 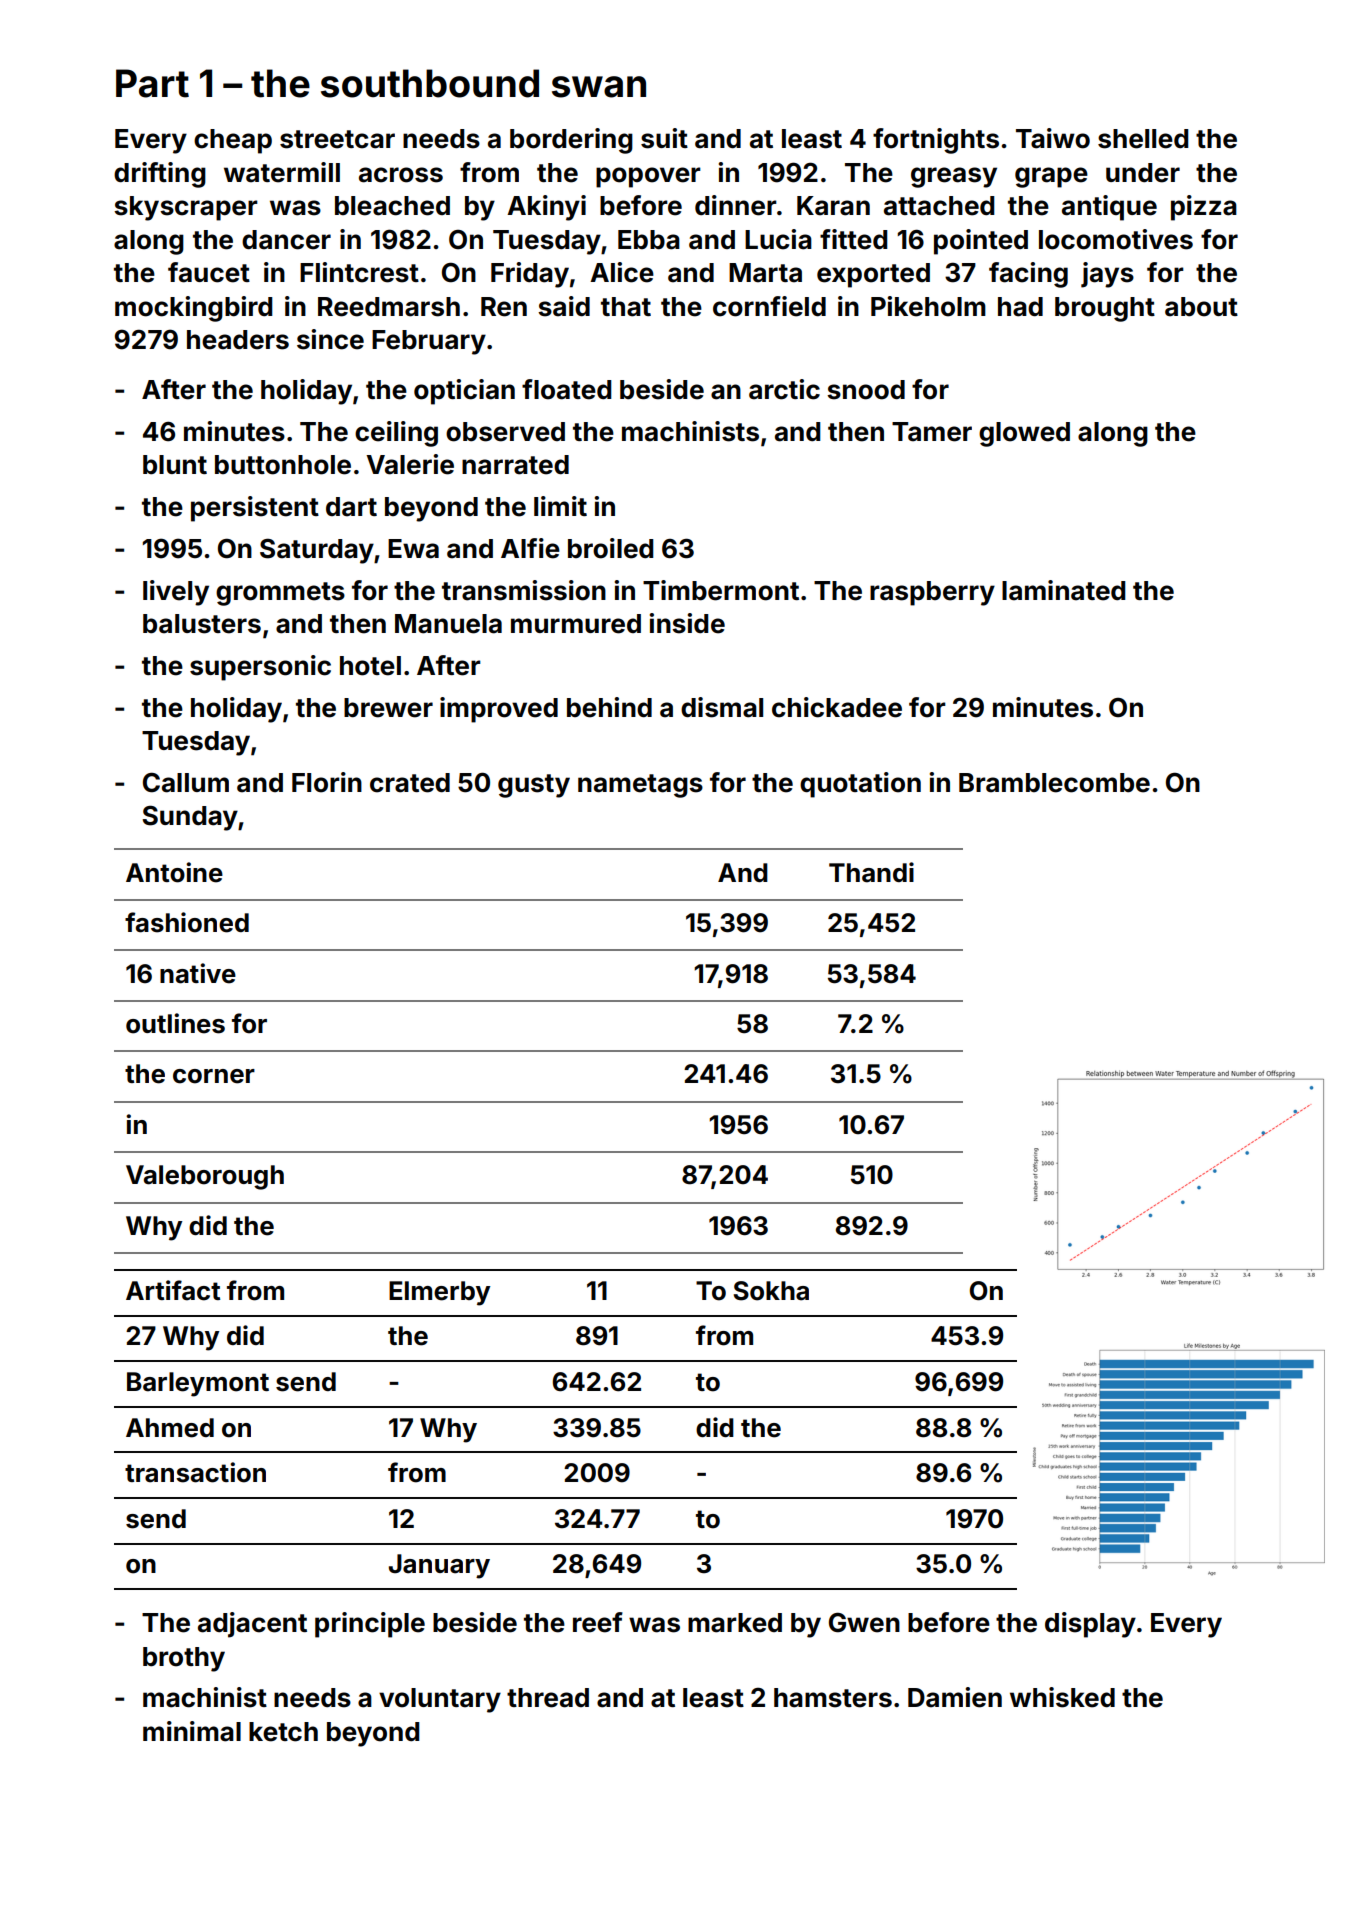 I want to click on murmured, so click(x=576, y=624).
